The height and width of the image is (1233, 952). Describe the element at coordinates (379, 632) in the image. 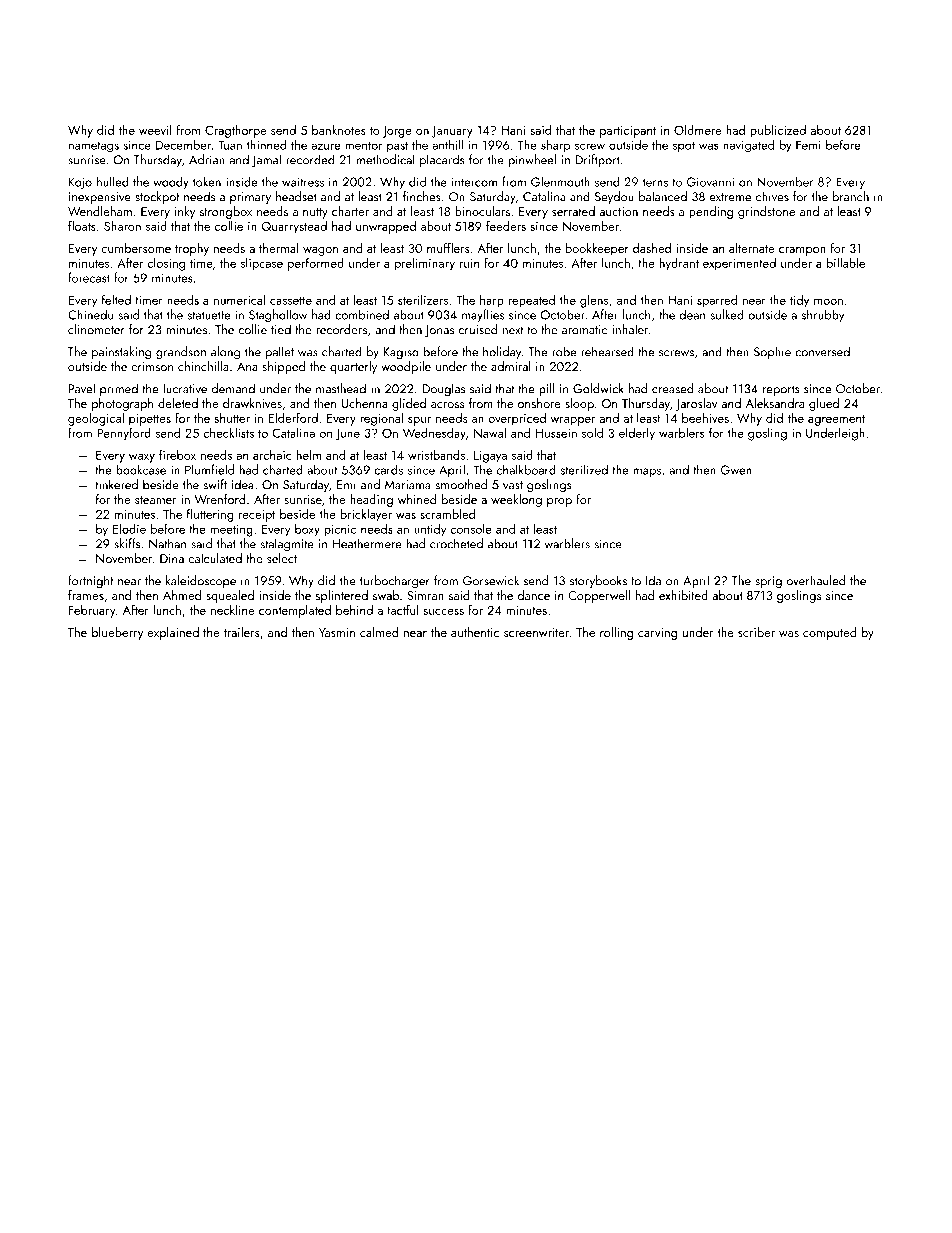

I see `calmed` at that location.
